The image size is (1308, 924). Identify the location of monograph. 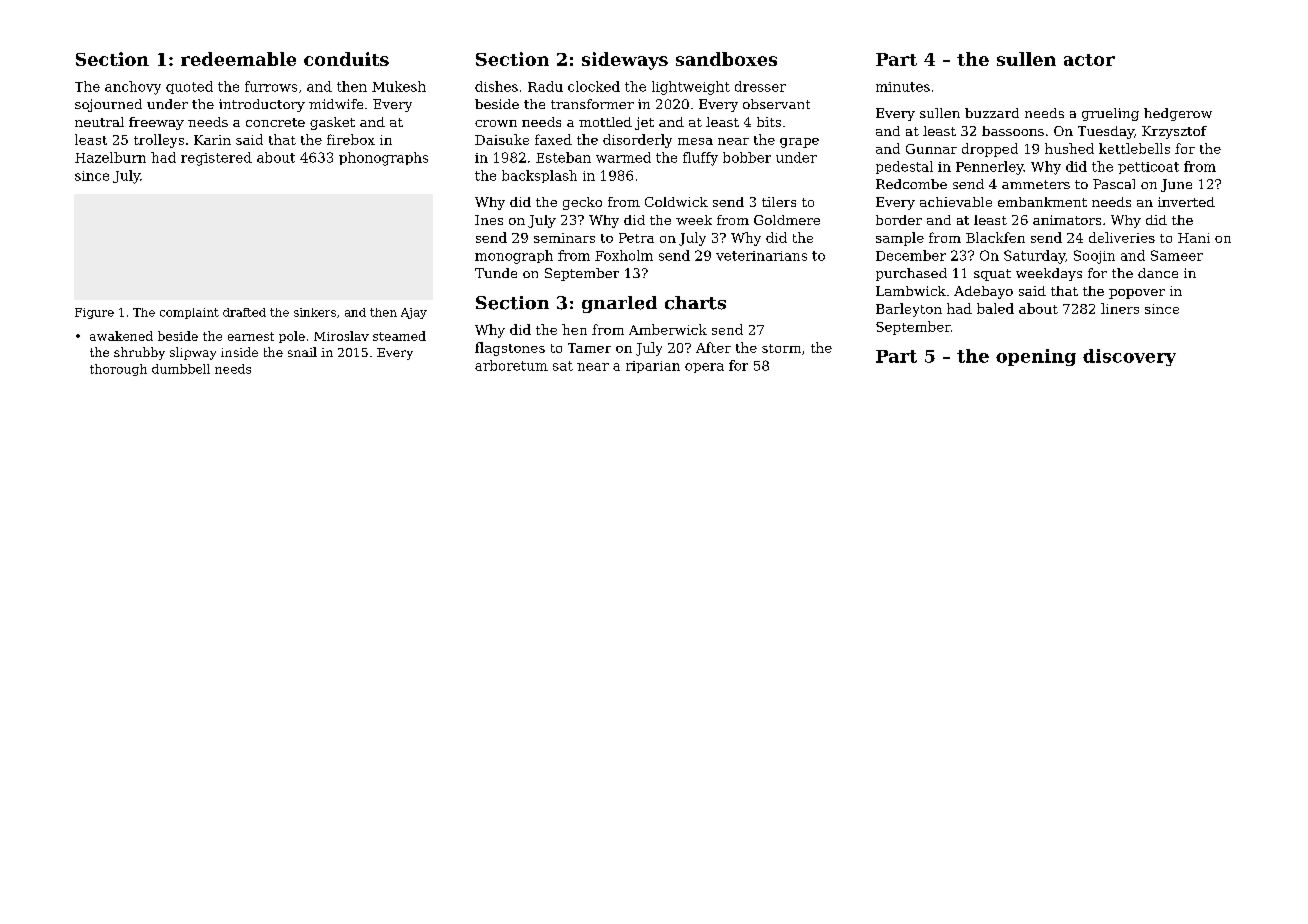
(514, 257).
